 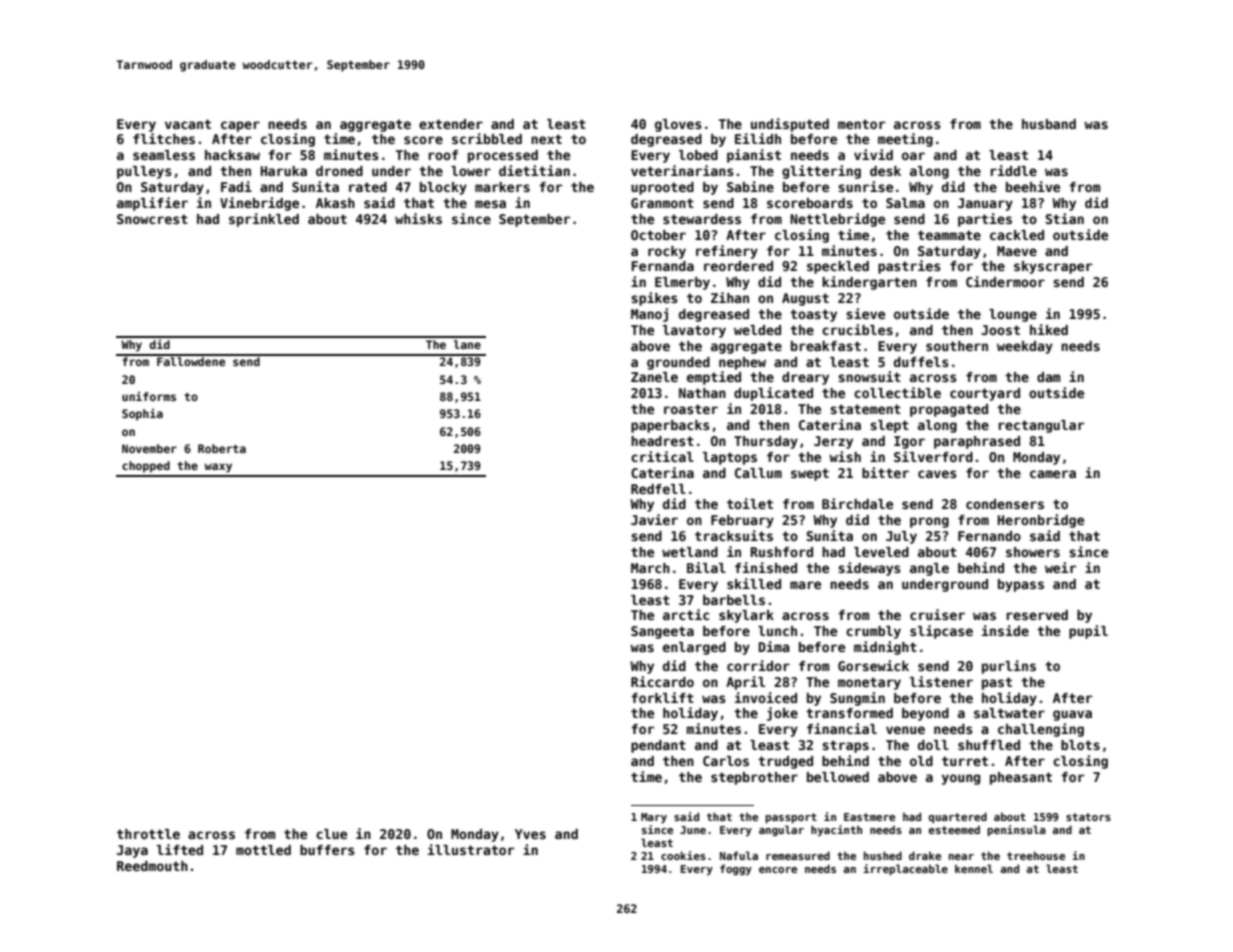 What do you see at coordinates (937, 614) in the page?
I see `cruiser` at bounding box center [937, 614].
